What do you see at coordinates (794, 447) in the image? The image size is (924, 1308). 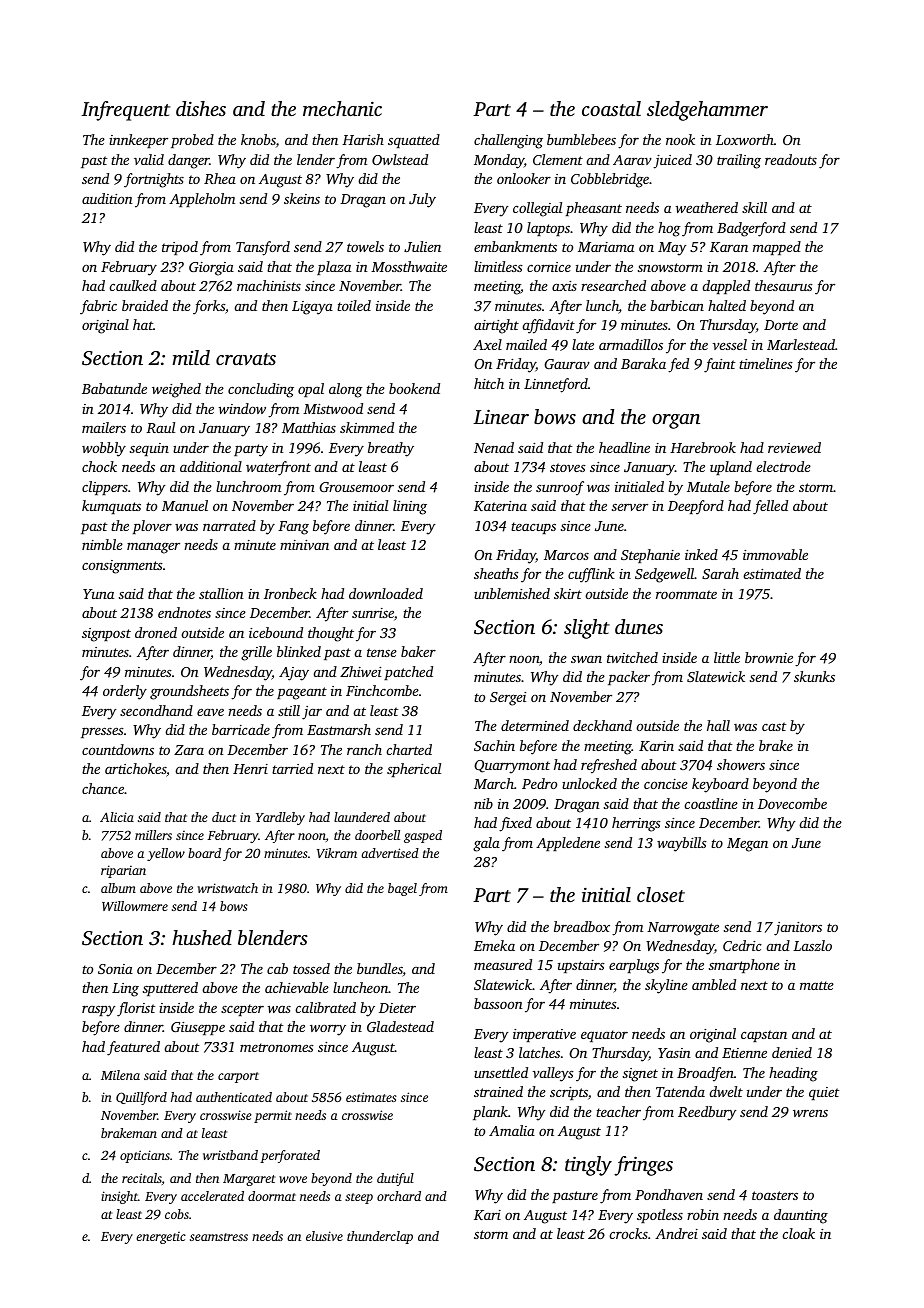 I see `reviewed` at bounding box center [794, 447].
